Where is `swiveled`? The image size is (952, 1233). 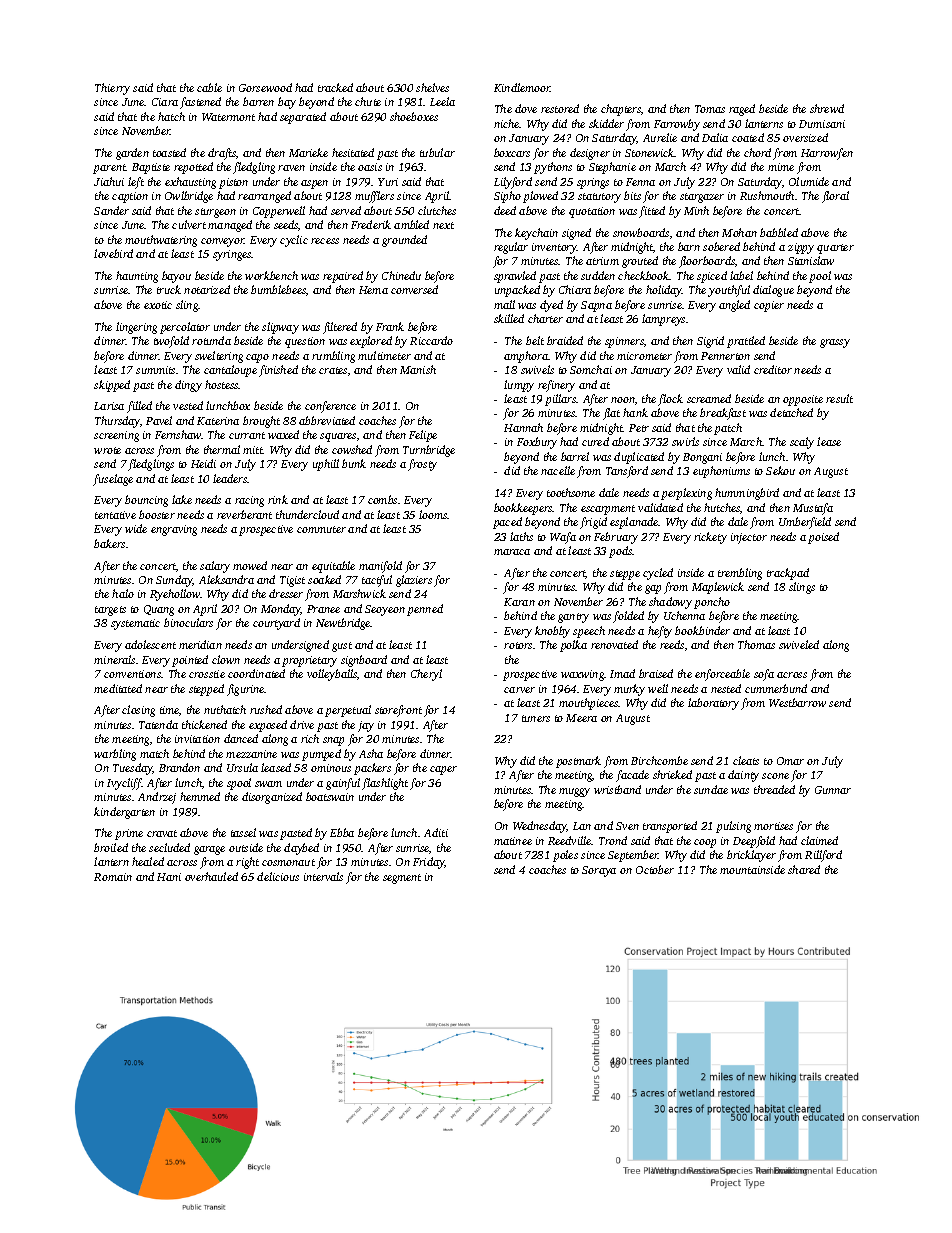
swiveled is located at coordinates (799, 644).
